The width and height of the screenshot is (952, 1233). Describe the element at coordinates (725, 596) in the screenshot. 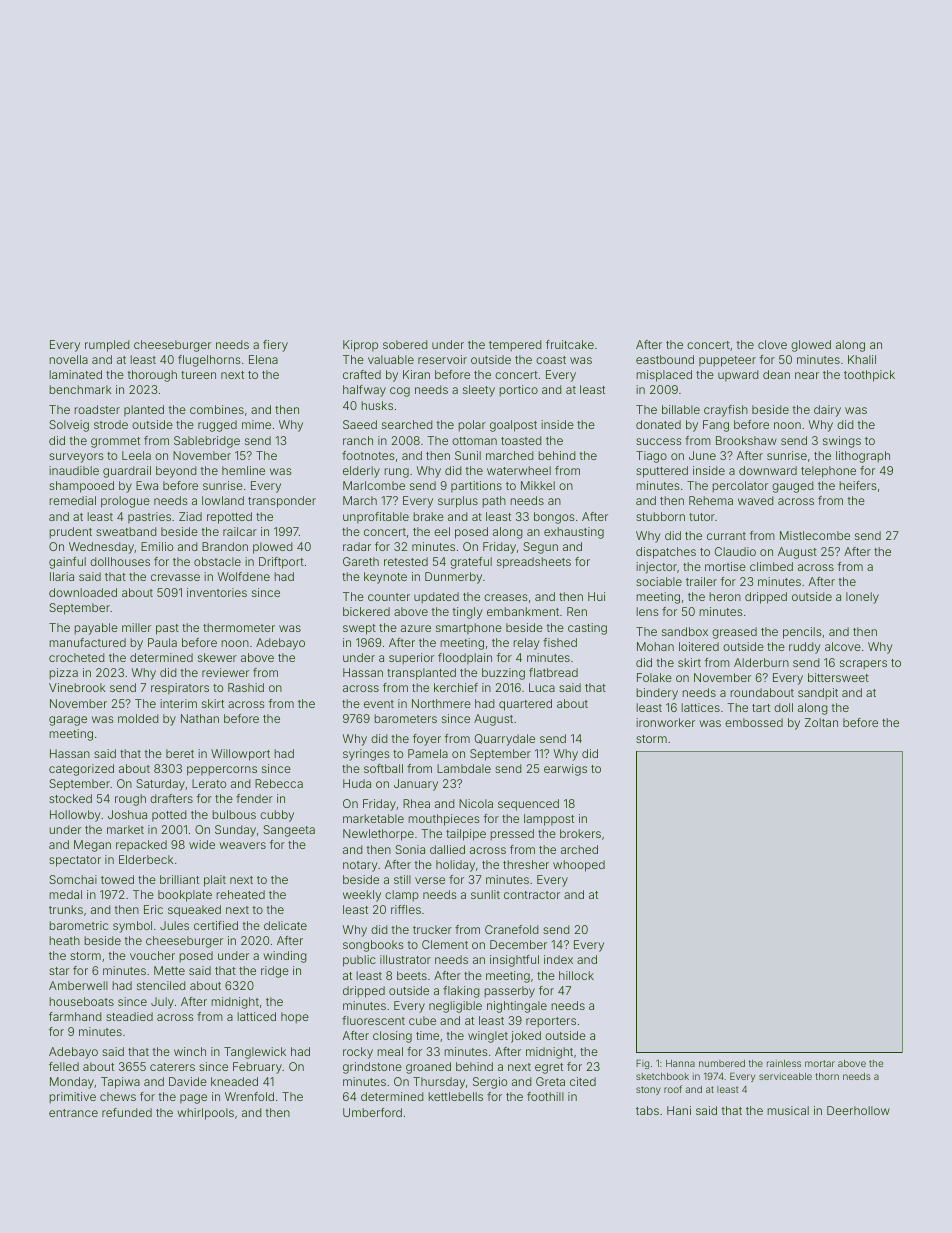

I see `heron` at that location.
